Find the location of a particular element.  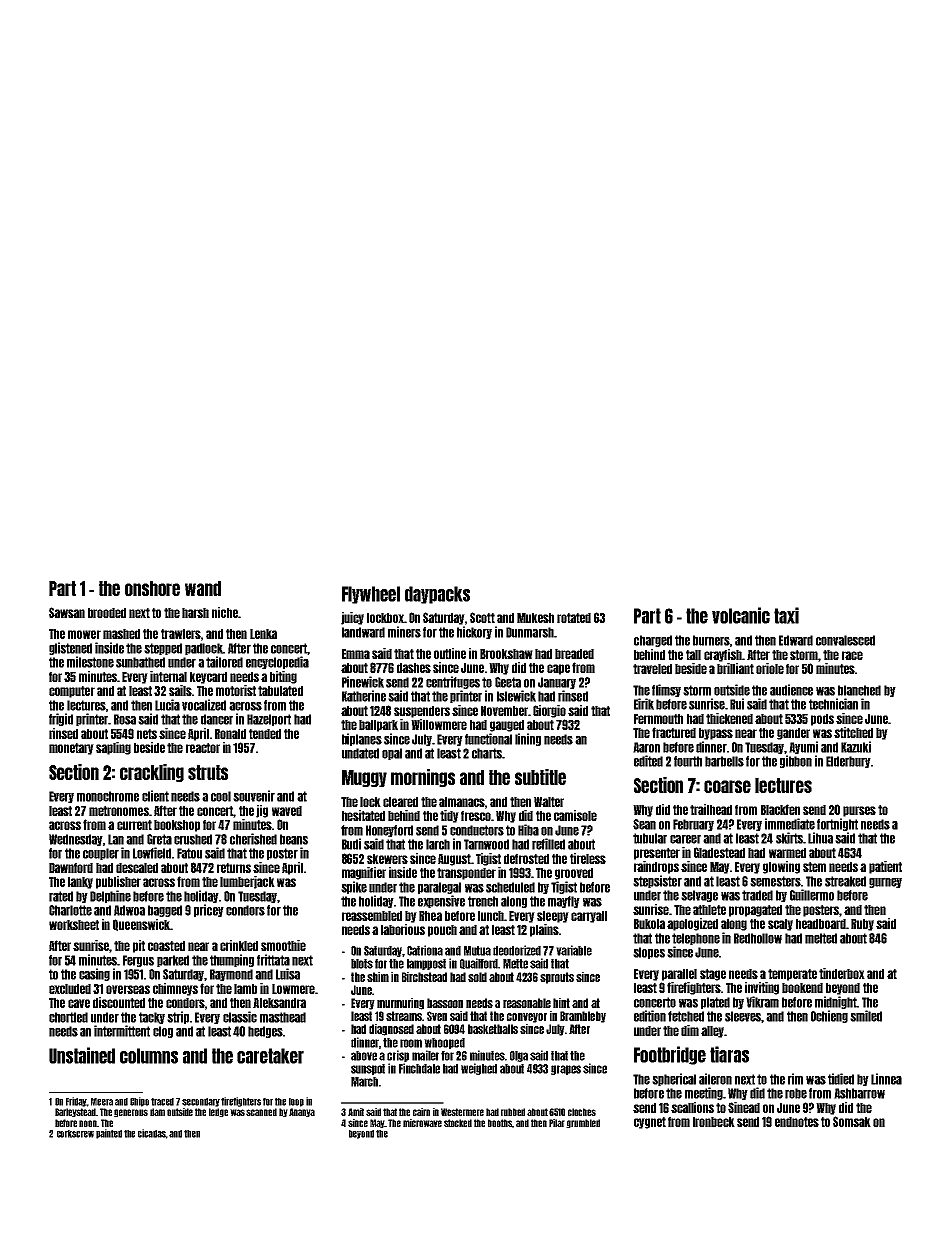

Olga is located at coordinates (519, 1056).
